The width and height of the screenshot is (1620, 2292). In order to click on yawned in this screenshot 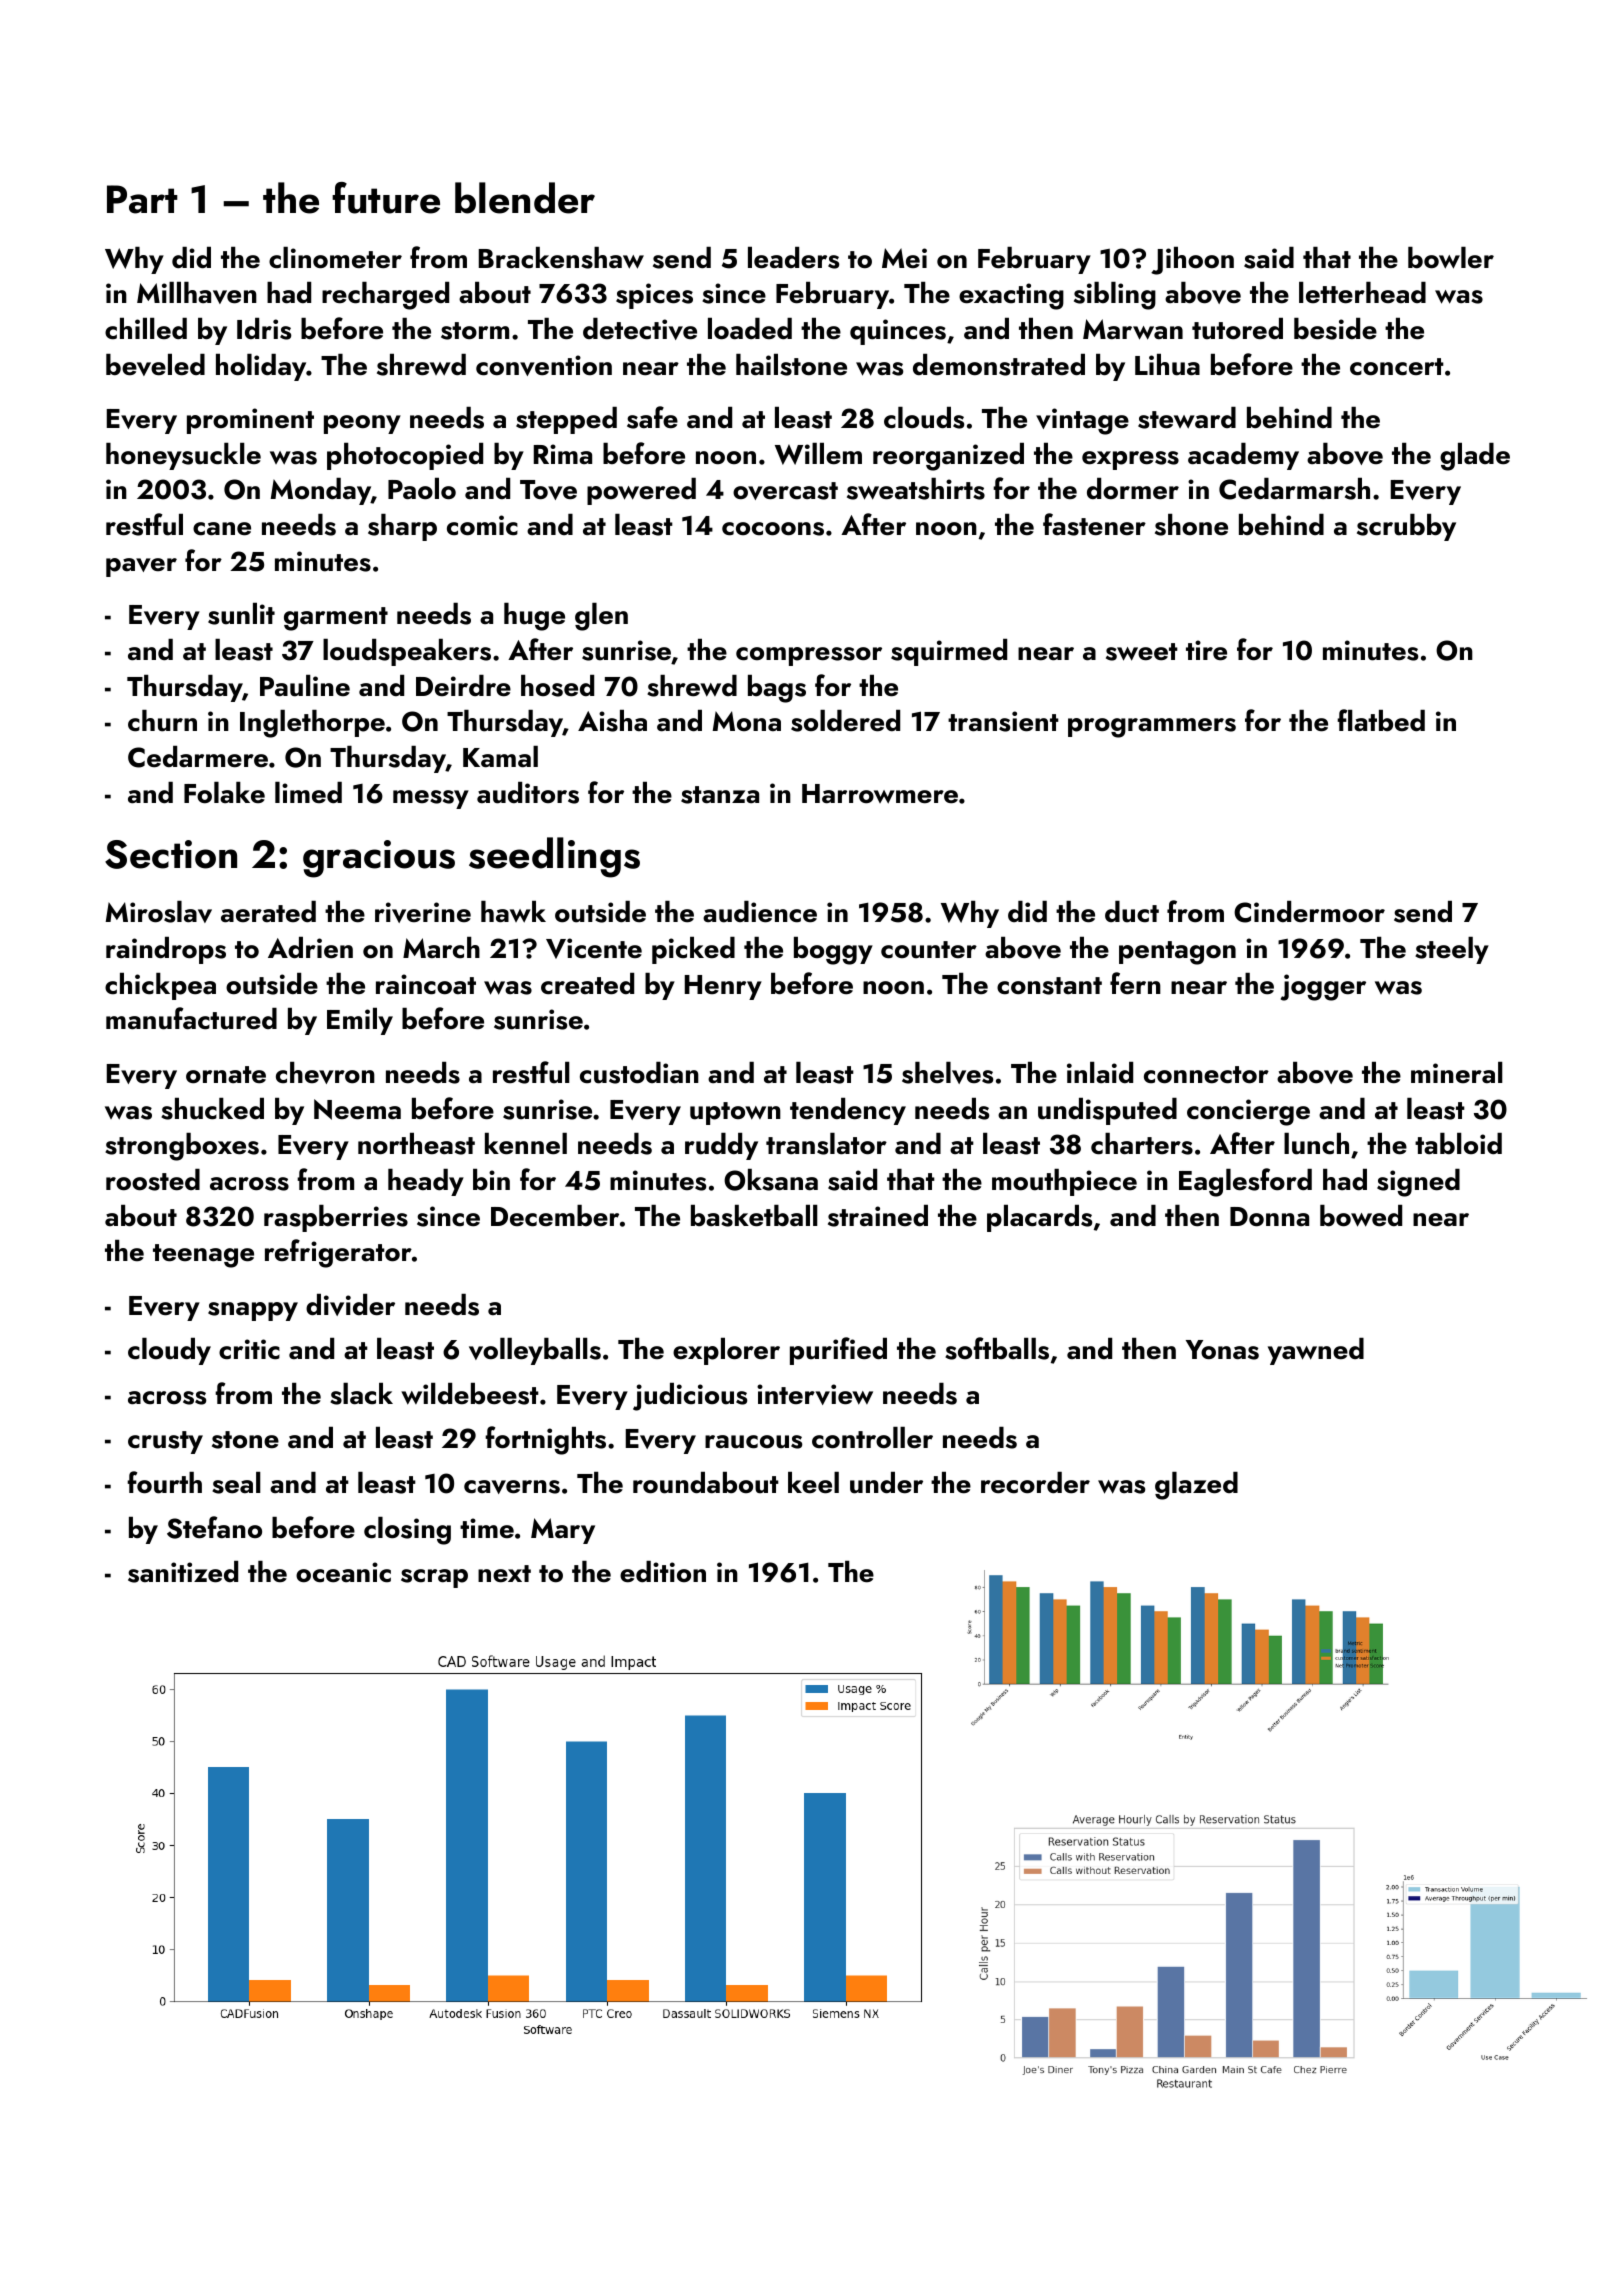, I will do `click(1316, 1351)`.
